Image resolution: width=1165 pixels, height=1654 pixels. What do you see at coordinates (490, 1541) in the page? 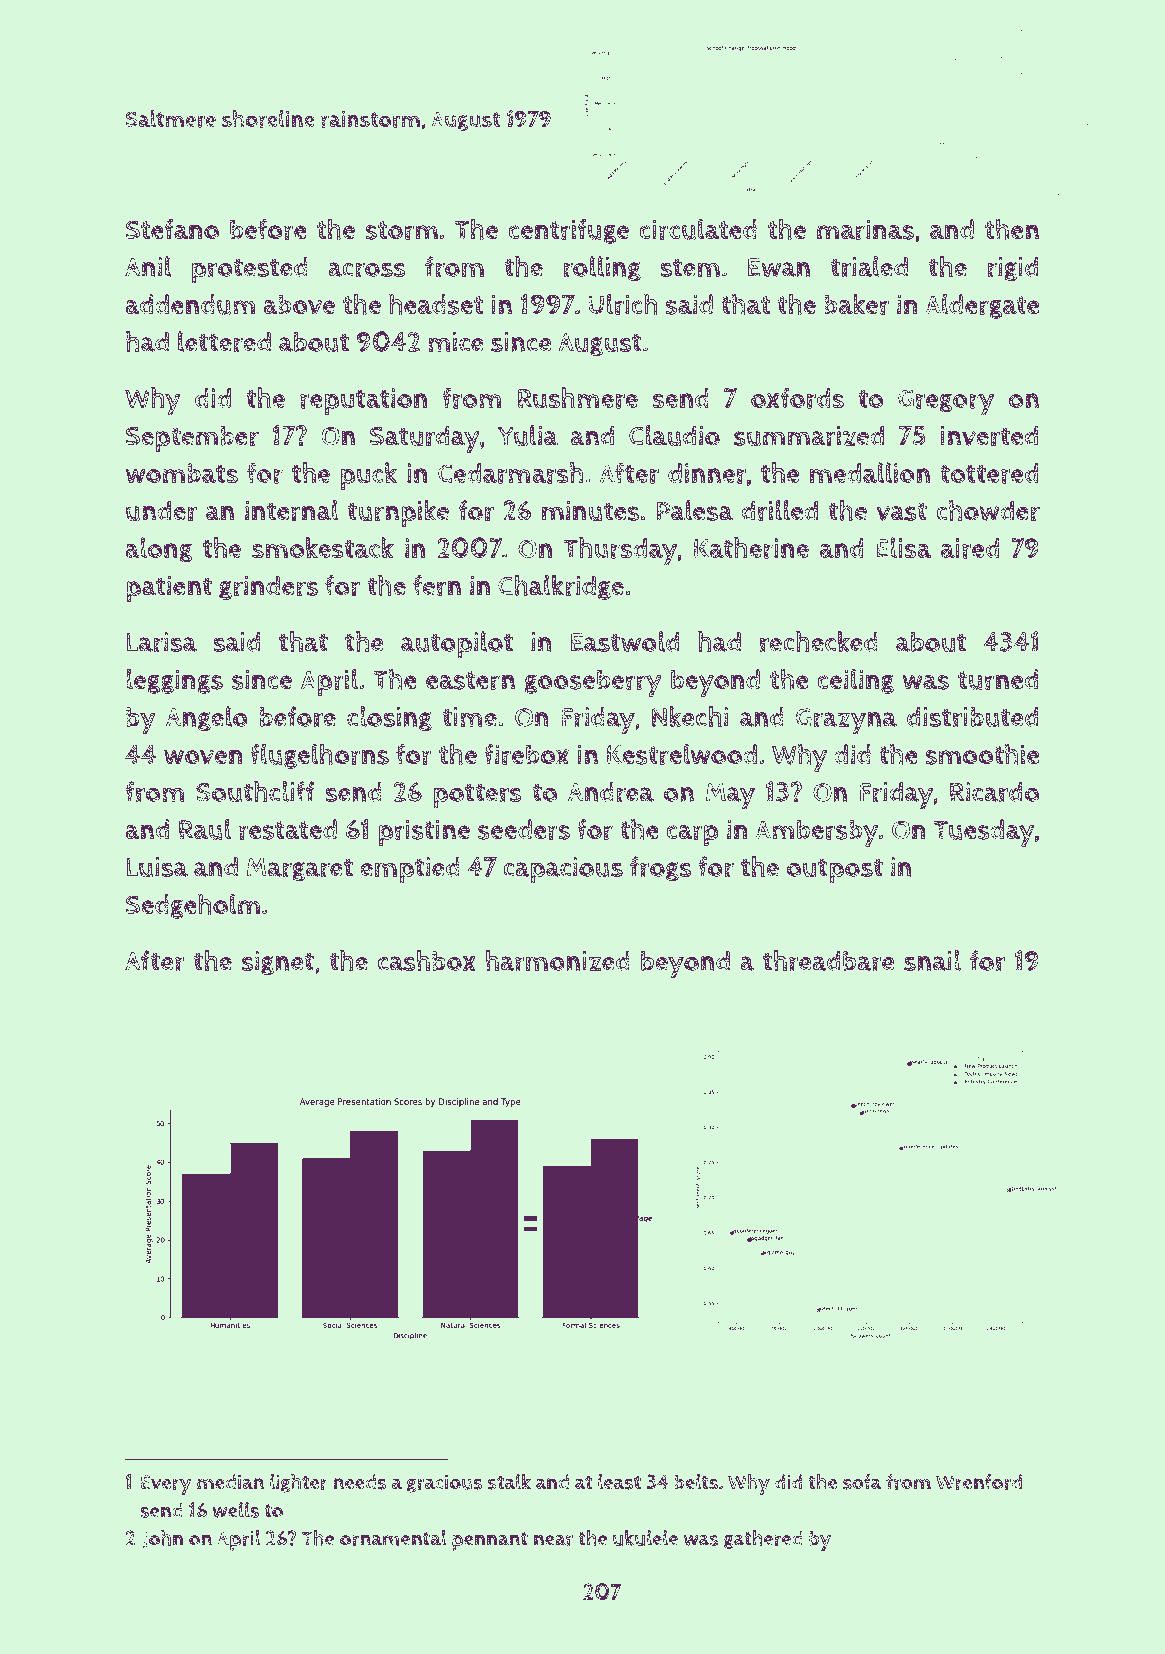
I see `pennant` at bounding box center [490, 1541].
